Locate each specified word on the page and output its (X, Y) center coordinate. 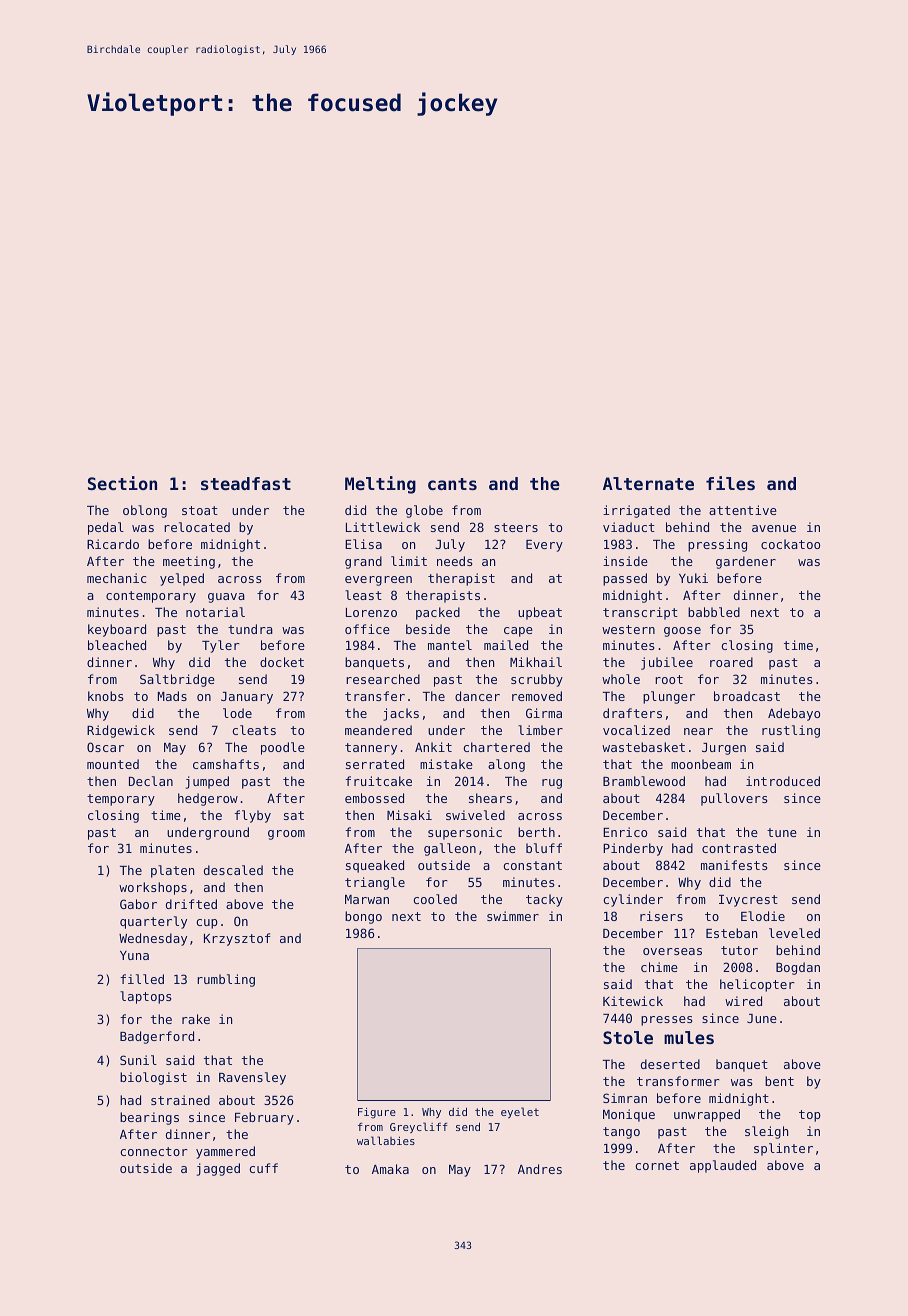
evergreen (378, 581)
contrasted (739, 848)
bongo (363, 917)
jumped (207, 782)
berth (536, 832)
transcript (640, 613)
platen (172, 871)
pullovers (734, 799)
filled (142, 979)
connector (154, 1151)
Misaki (409, 815)
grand (363, 562)
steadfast (246, 483)
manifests (734, 865)
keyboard (117, 630)
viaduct (629, 527)
